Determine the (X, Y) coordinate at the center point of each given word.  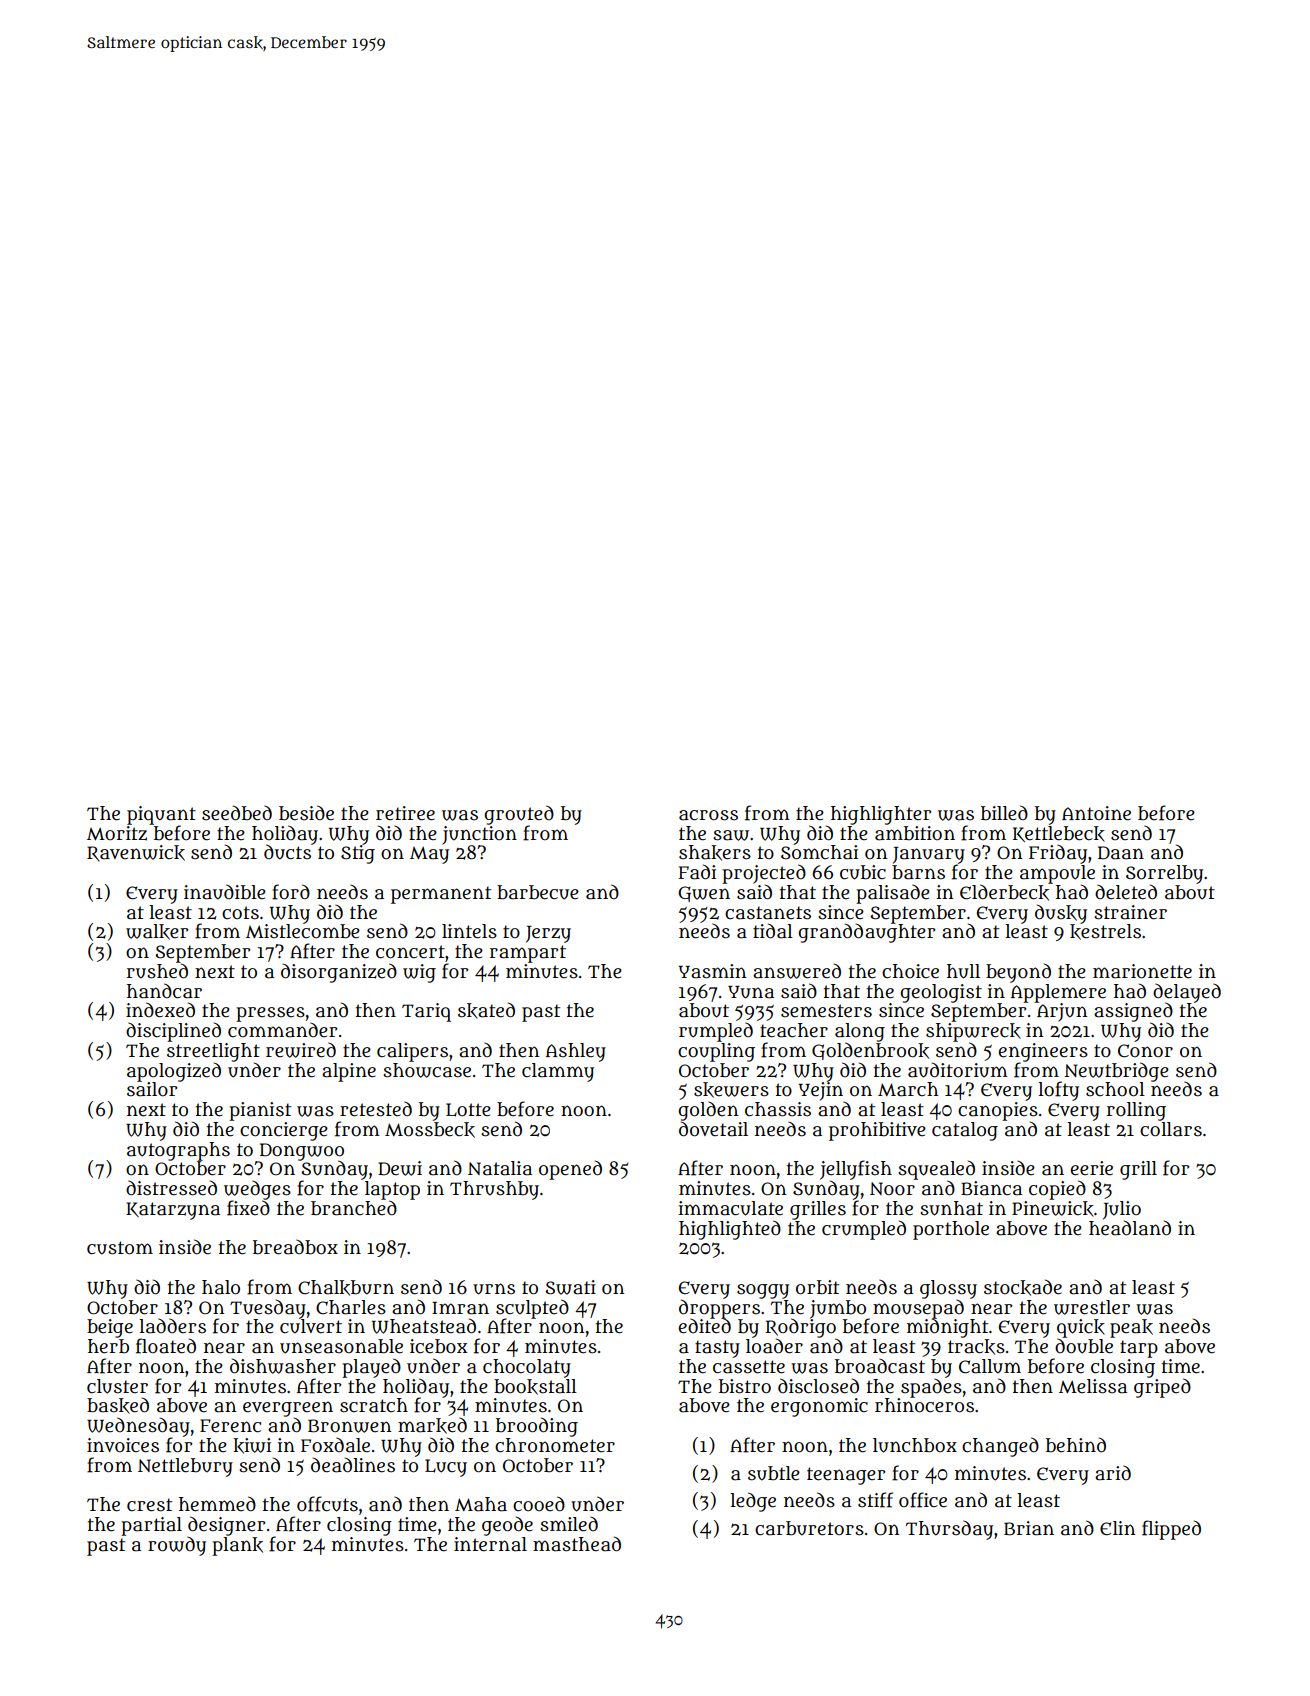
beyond (1018, 973)
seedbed (237, 813)
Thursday (949, 1530)
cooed (539, 1504)
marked (432, 1425)
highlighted (730, 1230)
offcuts (327, 1504)
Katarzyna (173, 1211)
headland (1130, 1228)
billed (1004, 813)
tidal (773, 931)
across (708, 815)
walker (157, 932)
